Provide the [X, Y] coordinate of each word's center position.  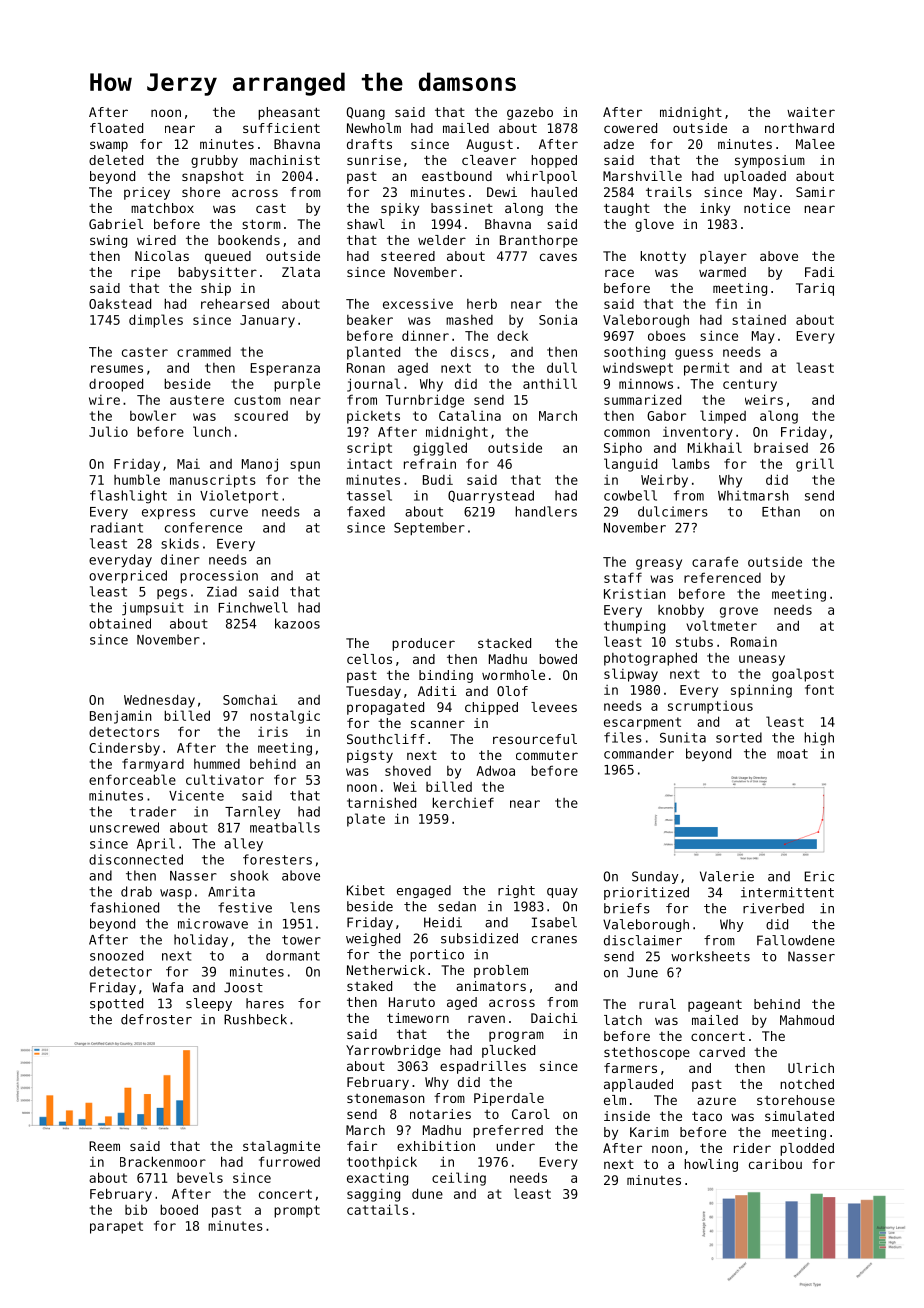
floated [116, 128]
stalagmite [281, 1147]
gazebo [530, 113]
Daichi [554, 1018]
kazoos [297, 623]
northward [799, 128]
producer [423, 644]
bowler [153, 415]
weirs [764, 399]
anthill [550, 383]
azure [716, 1101]
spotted [116, 1004]
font [819, 689]
